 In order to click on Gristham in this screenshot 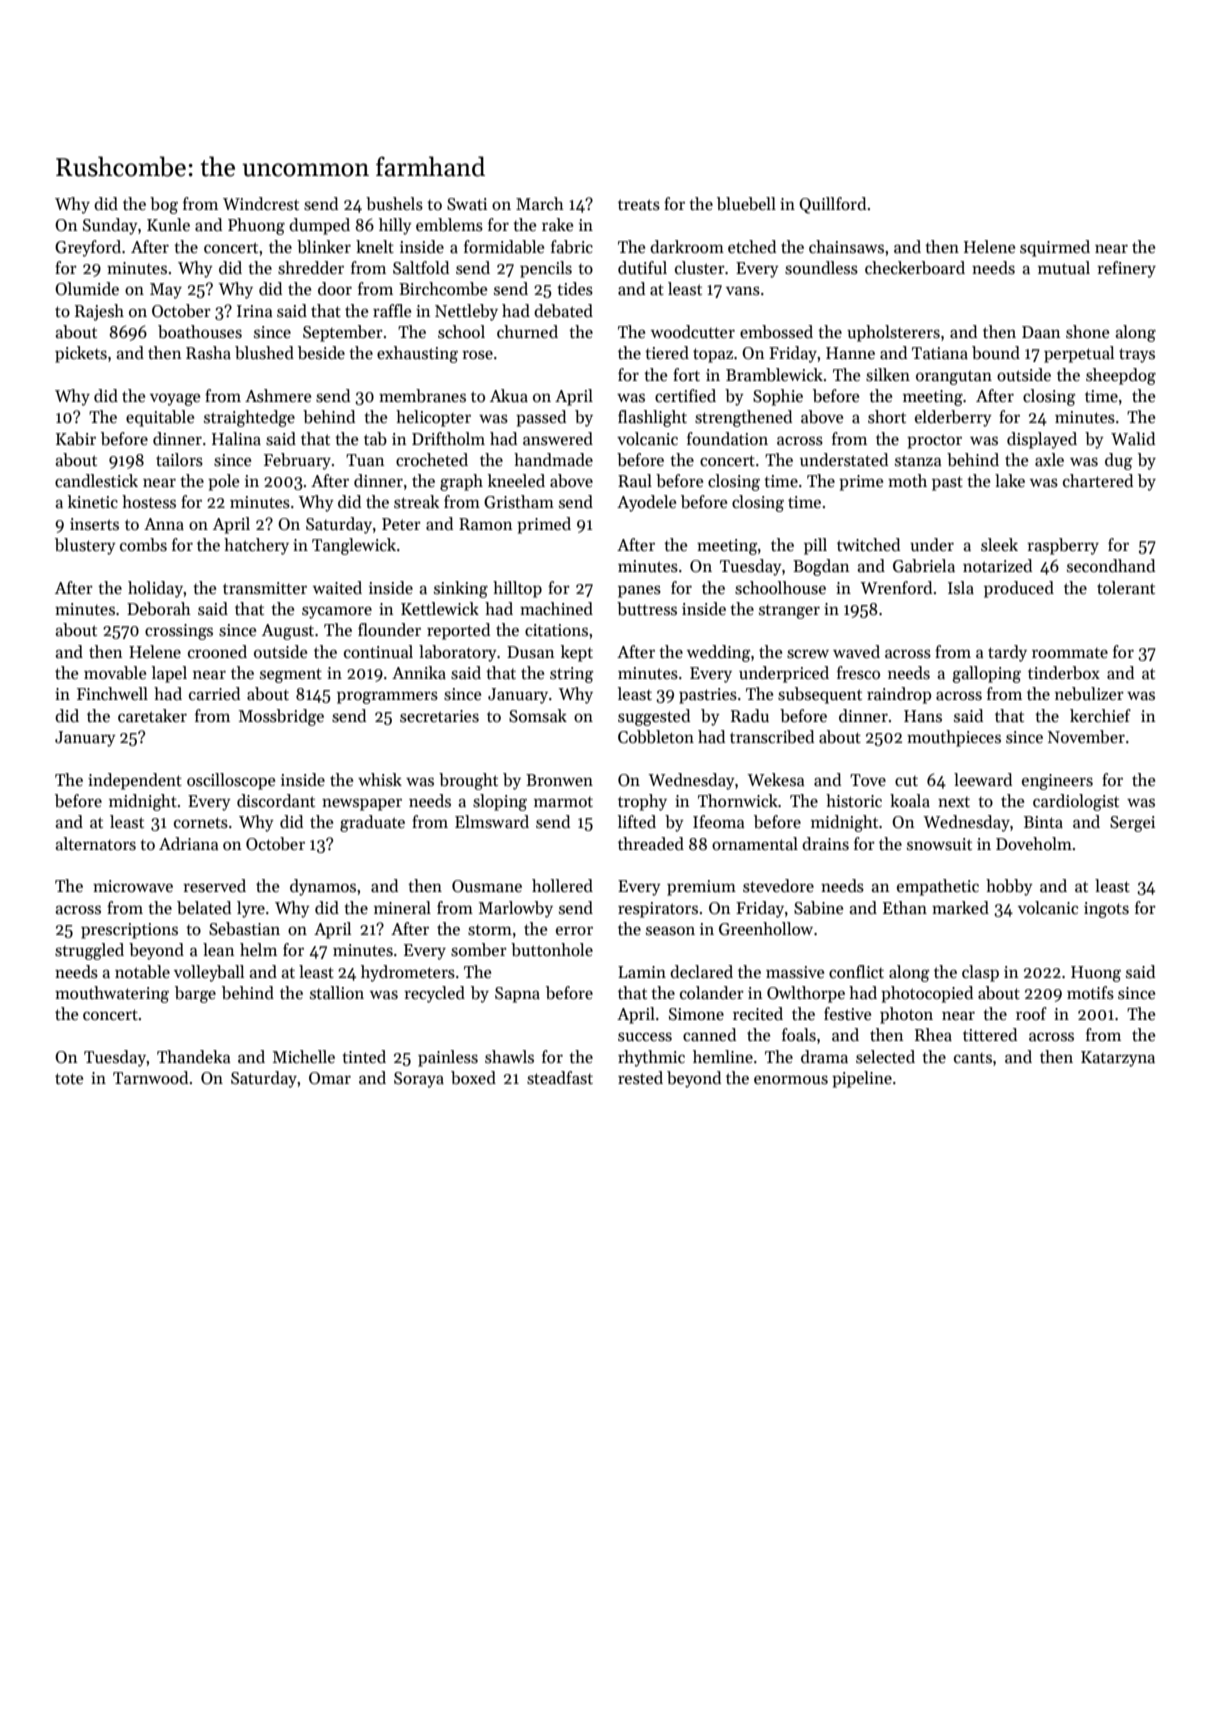, I will do `click(519, 502)`.
